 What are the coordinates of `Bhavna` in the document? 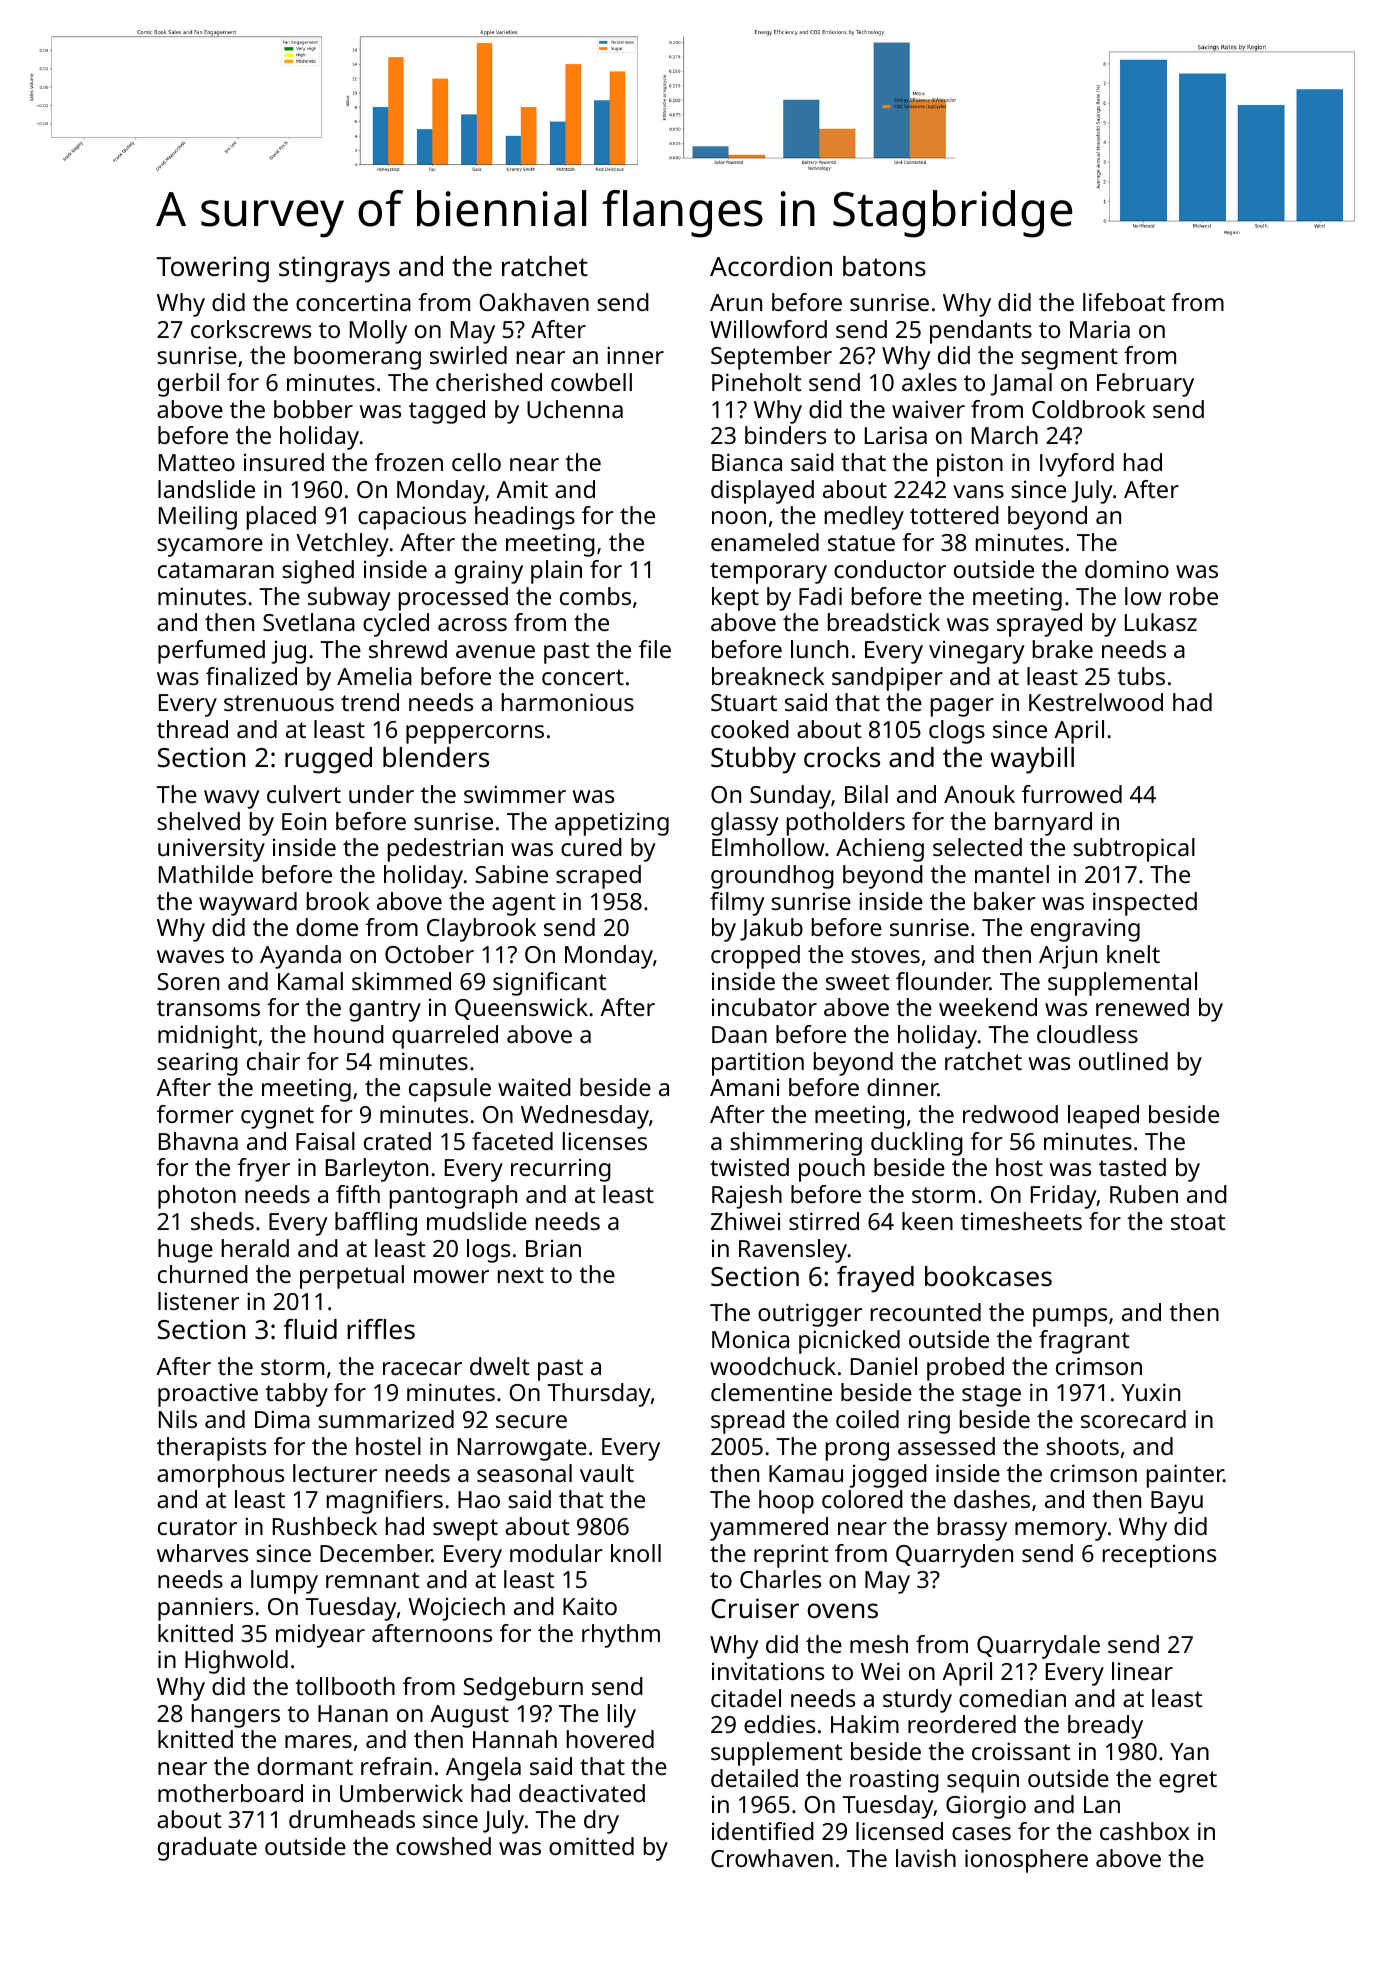 It's located at (198, 1141).
